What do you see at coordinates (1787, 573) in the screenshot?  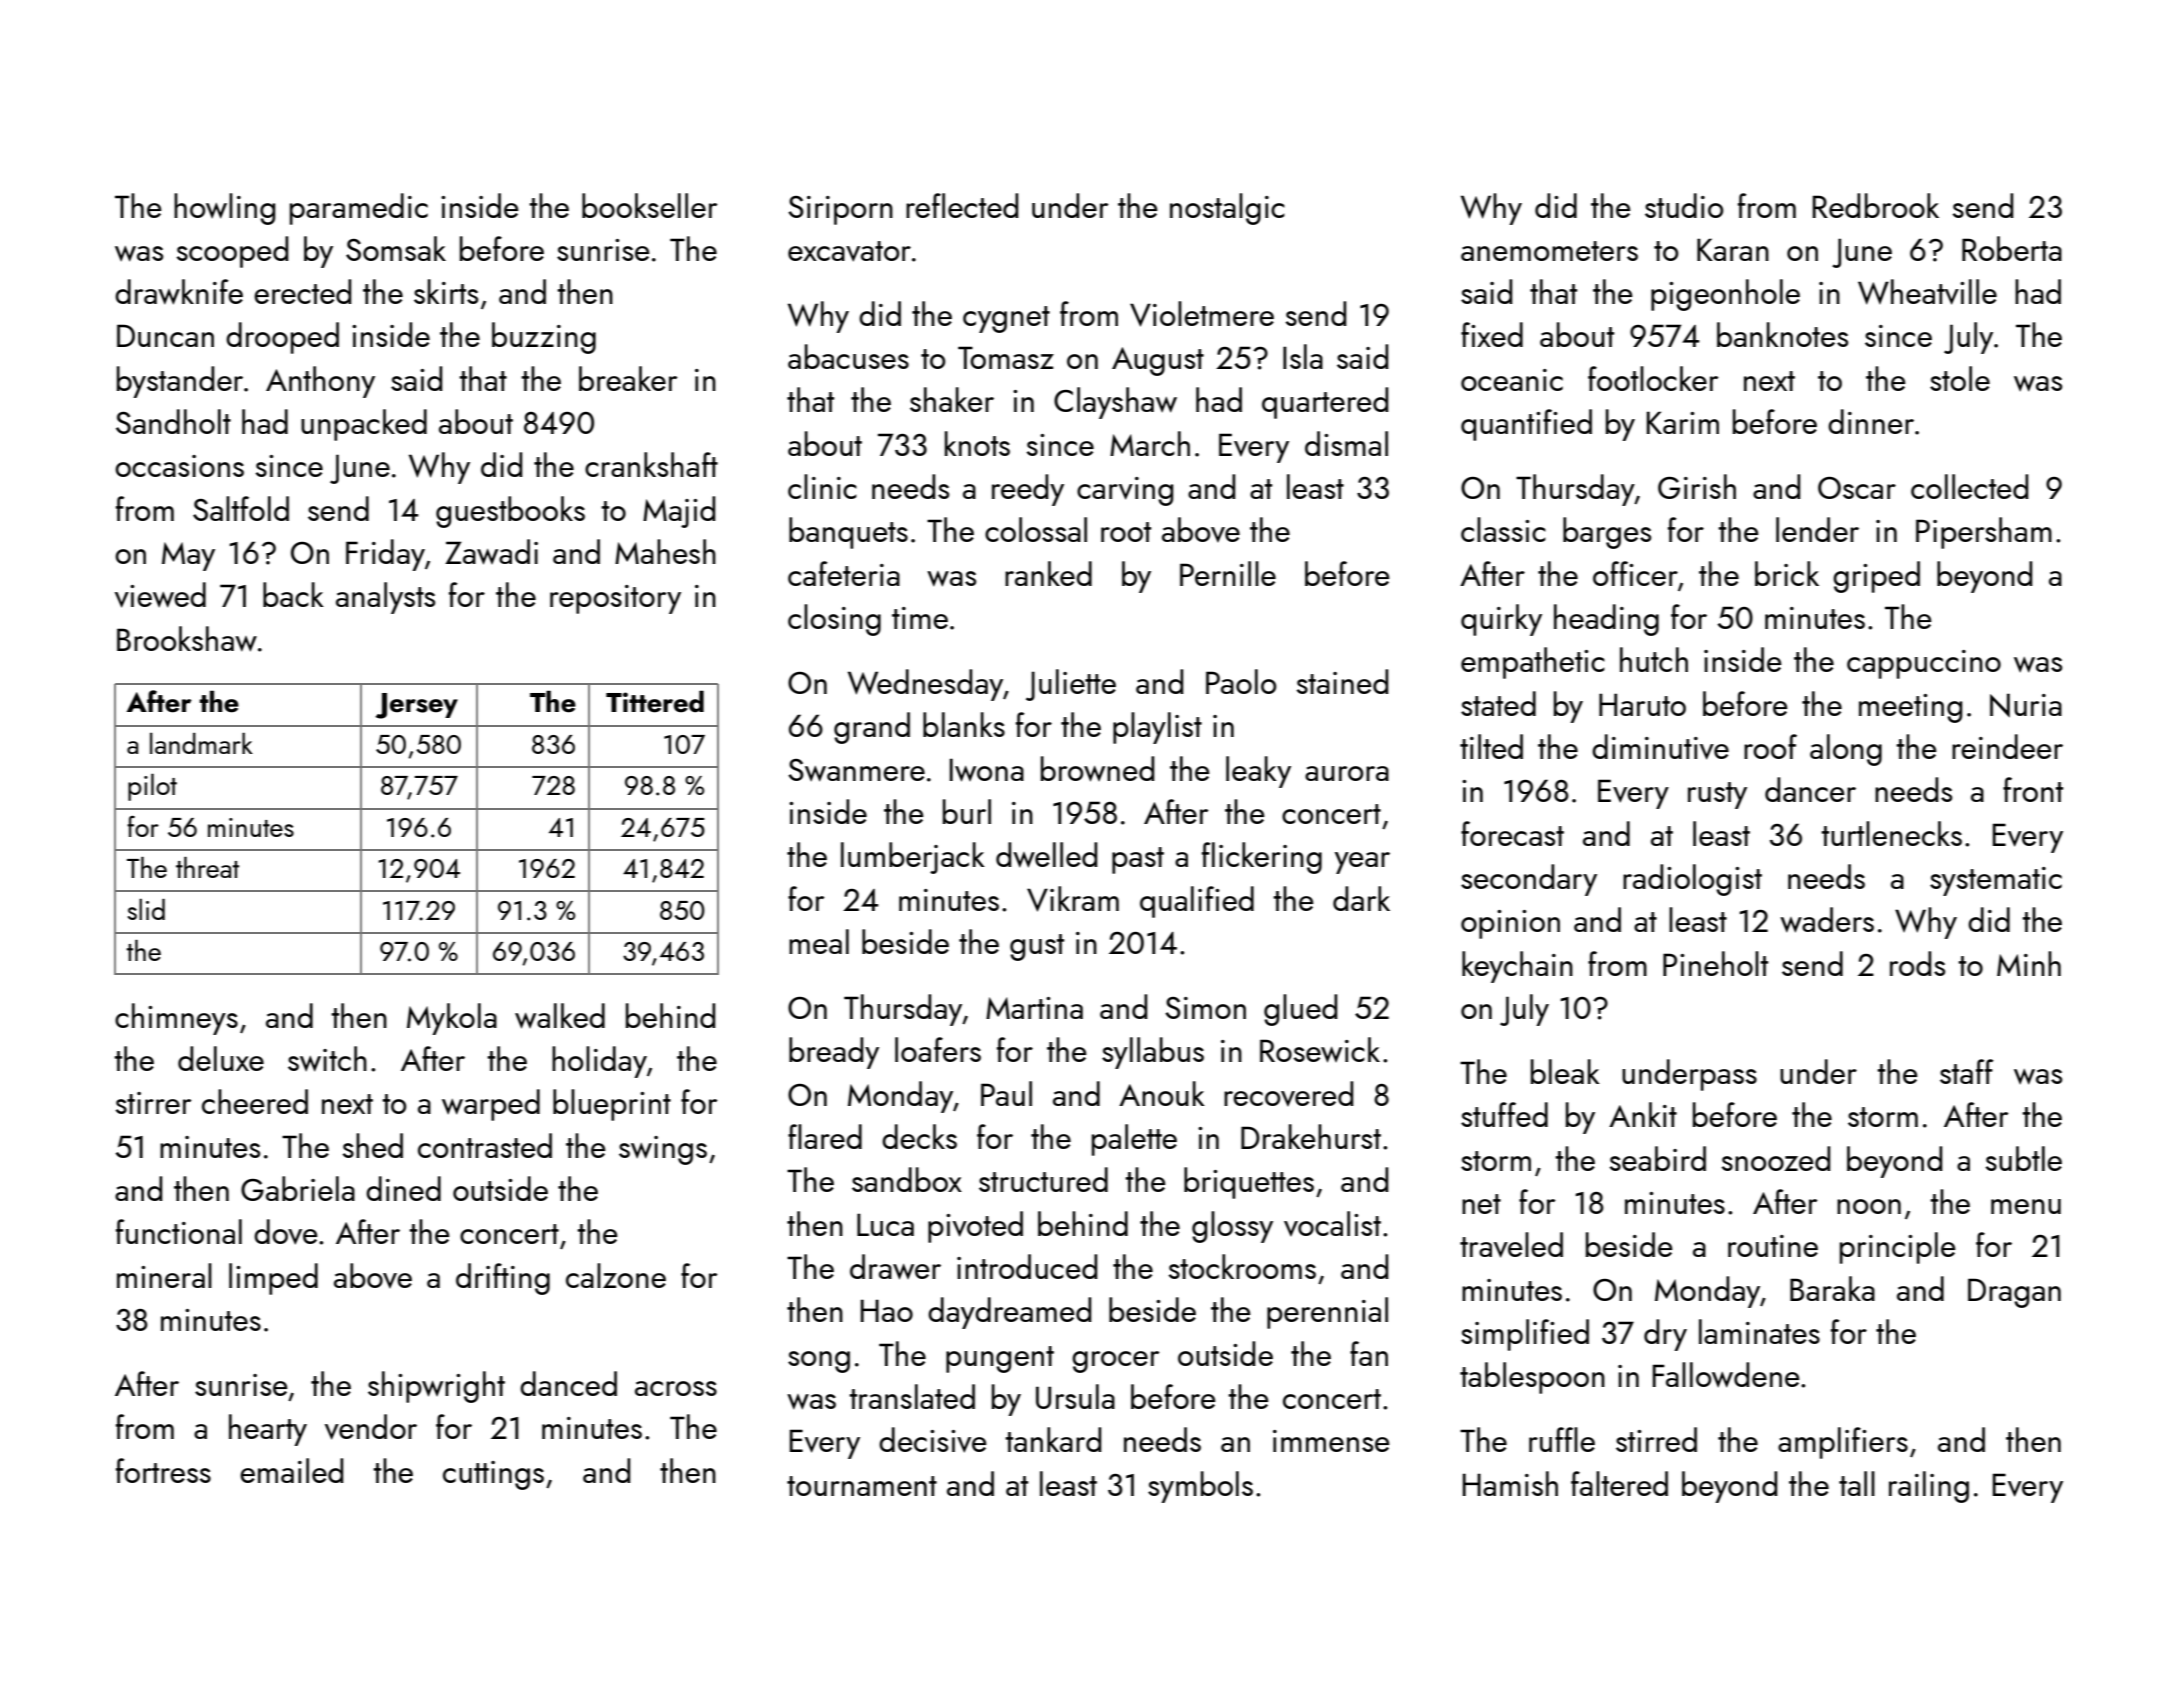 I see `brick` at bounding box center [1787, 573].
